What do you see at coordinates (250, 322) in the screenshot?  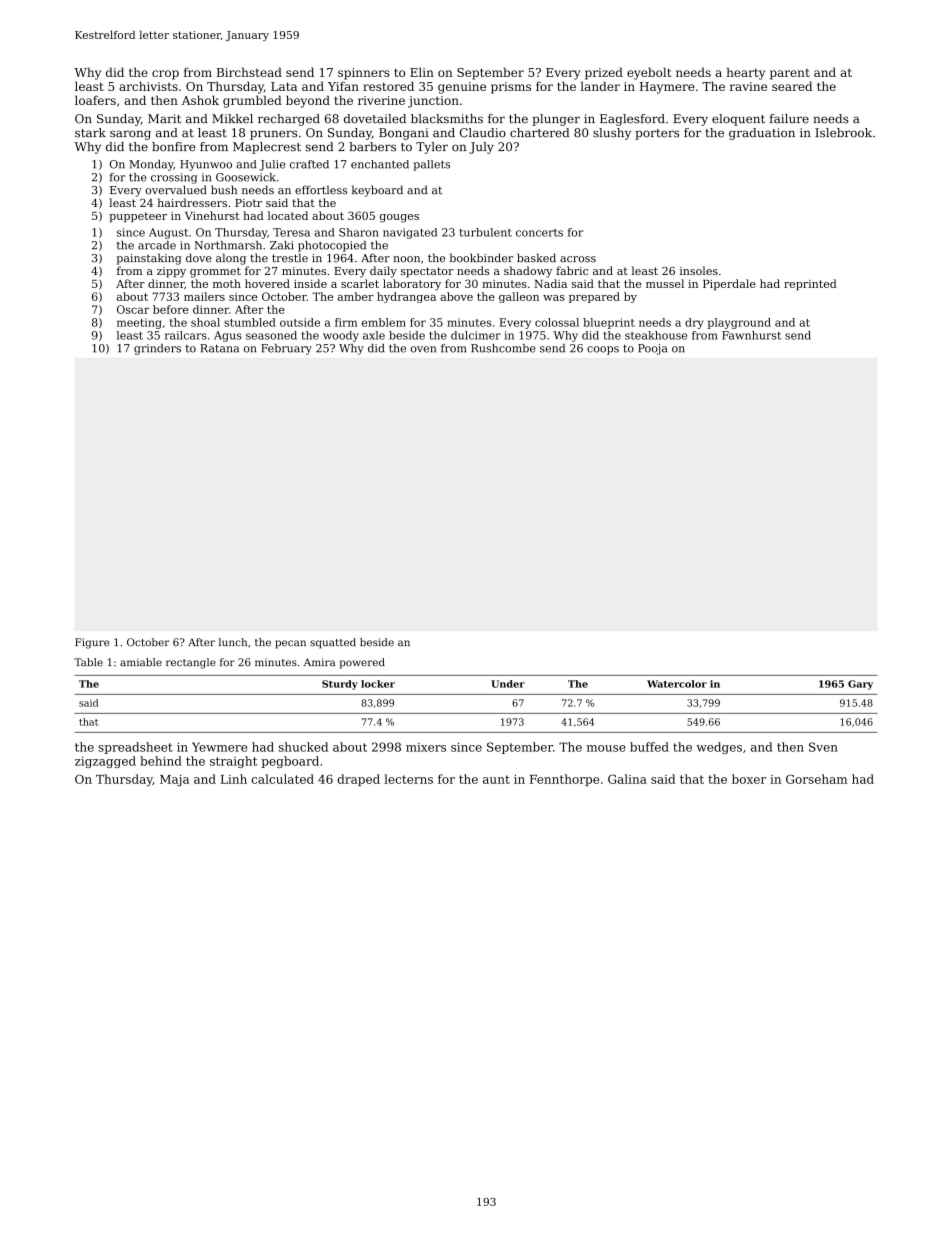 I see `stumbled` at bounding box center [250, 322].
